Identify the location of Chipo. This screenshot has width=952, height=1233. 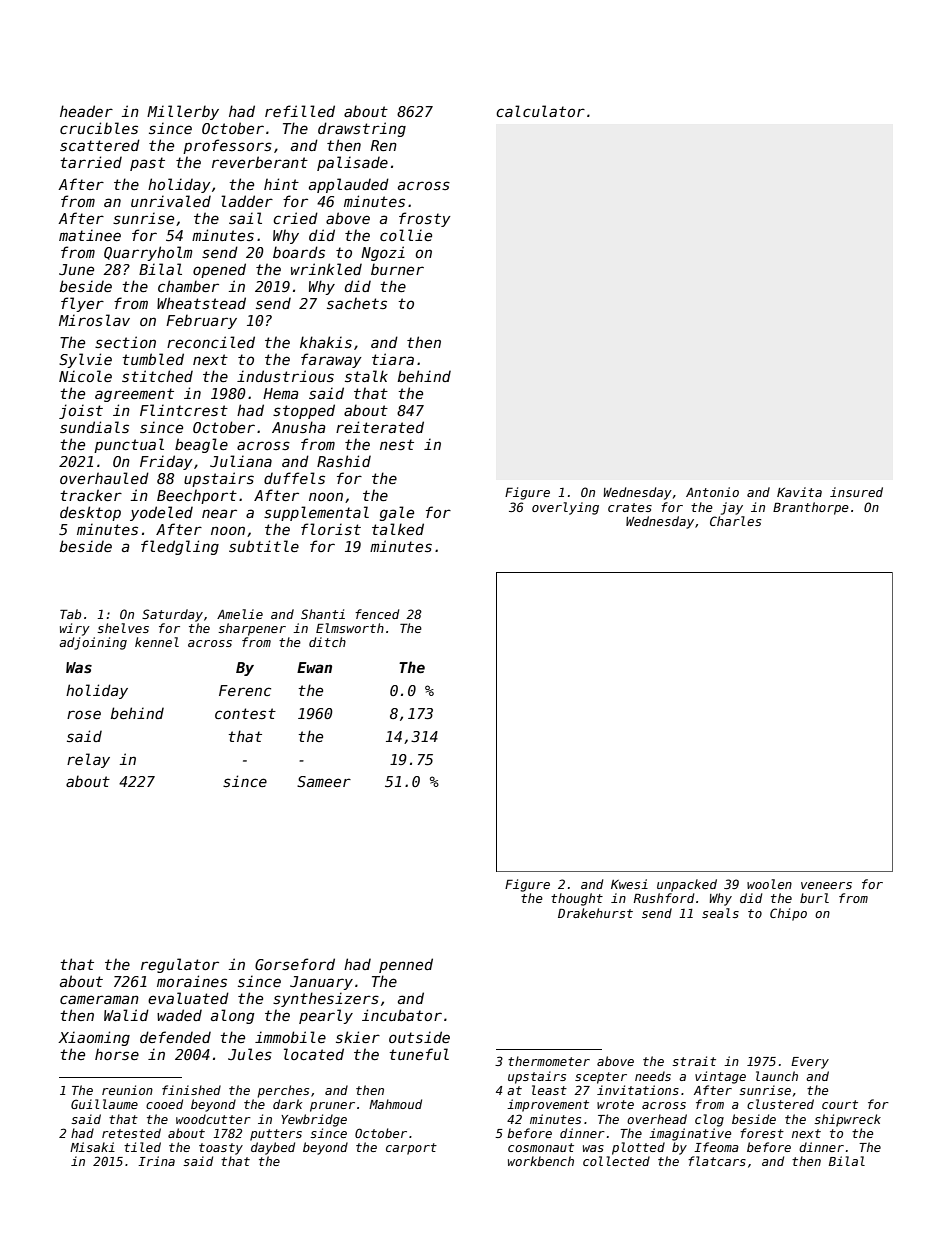
(788, 914).
